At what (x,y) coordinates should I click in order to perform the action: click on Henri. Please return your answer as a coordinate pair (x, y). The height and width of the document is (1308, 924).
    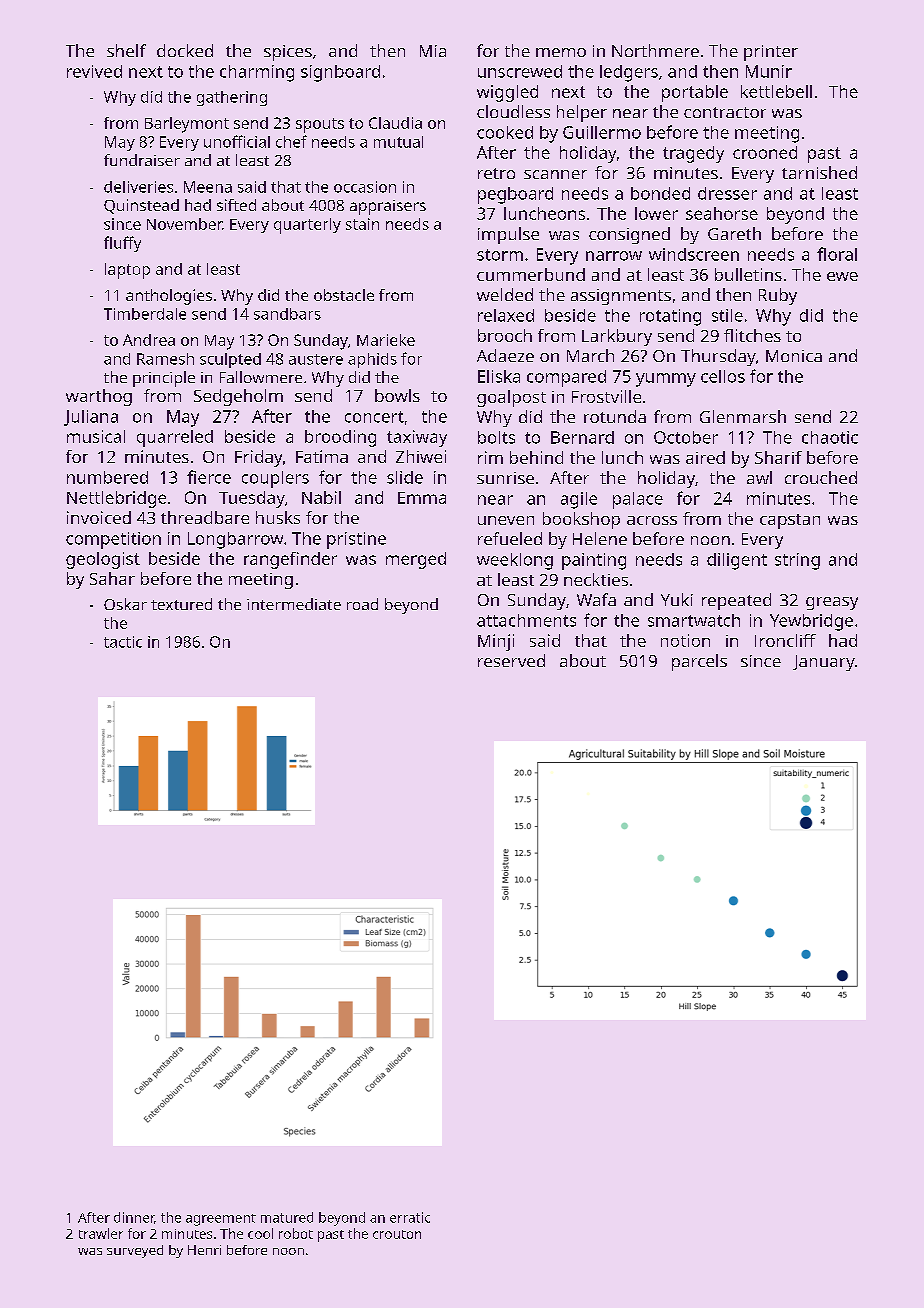
    Looking at the image, I should click on (204, 1250).
